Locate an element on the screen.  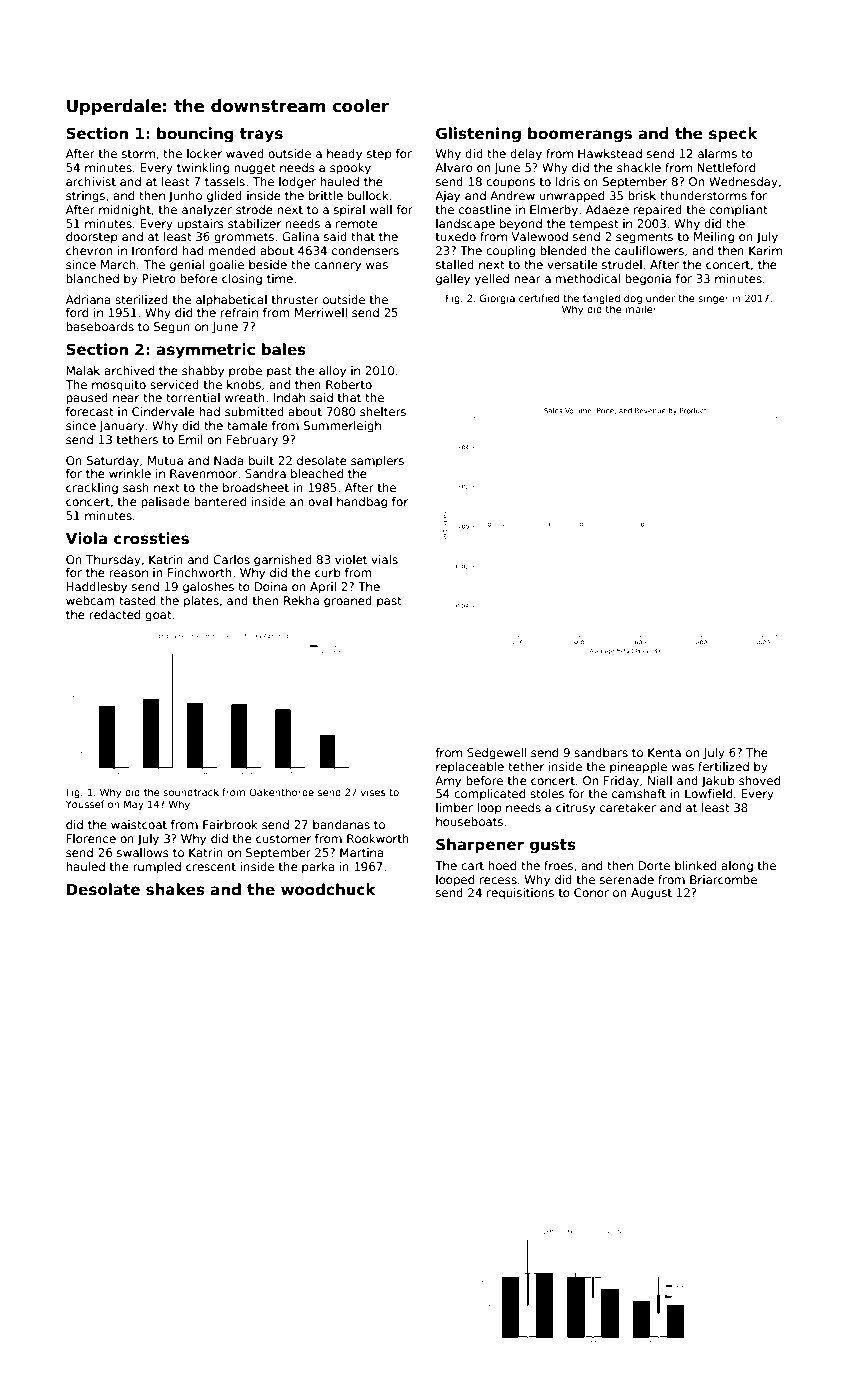
mailer is located at coordinates (641, 309).
